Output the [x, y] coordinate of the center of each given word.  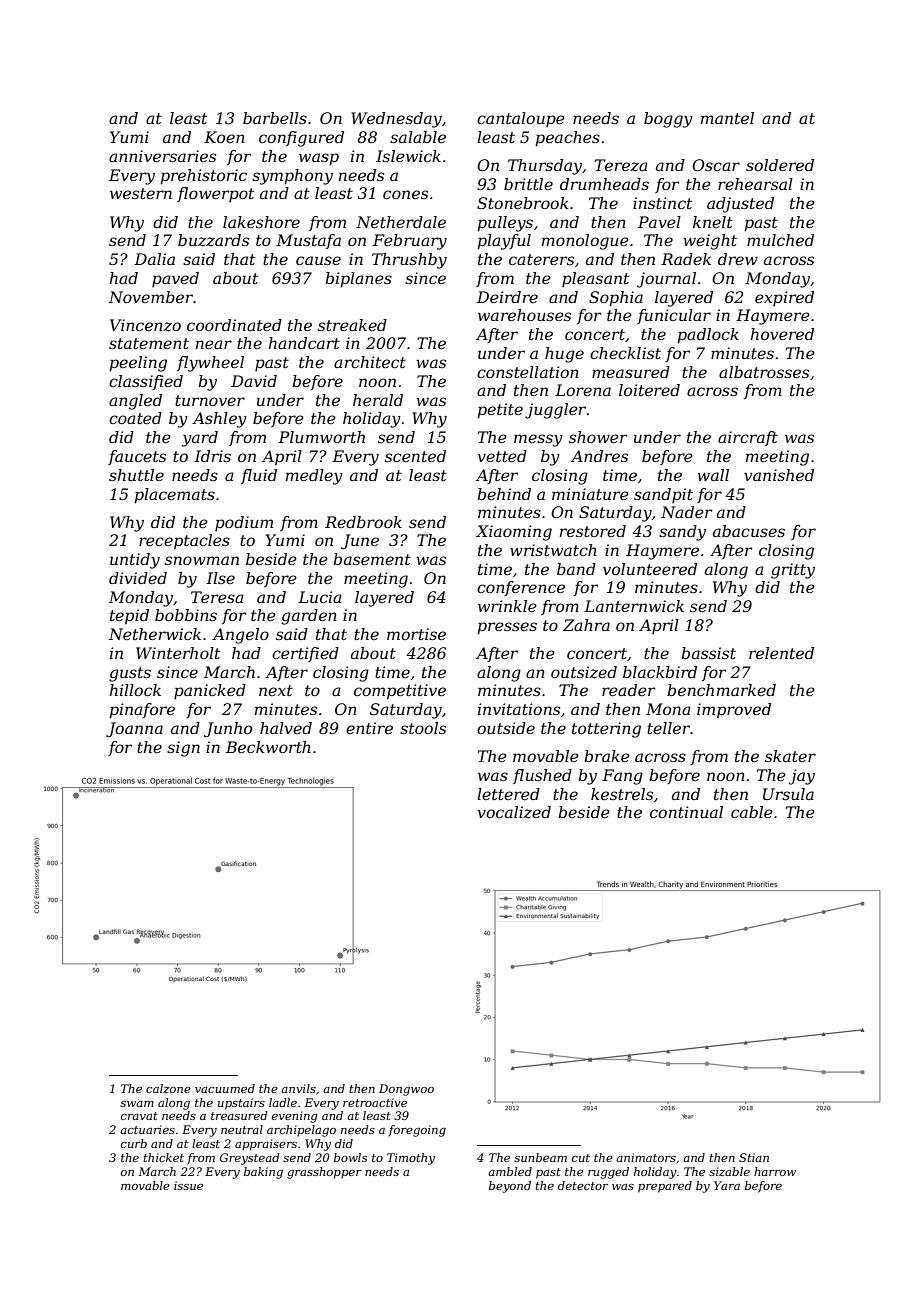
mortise [416, 634]
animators [646, 1157]
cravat [139, 1116]
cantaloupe [521, 119]
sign [183, 749]
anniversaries [162, 156]
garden [309, 617]
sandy [682, 533]
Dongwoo [406, 1090]
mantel [727, 118]
